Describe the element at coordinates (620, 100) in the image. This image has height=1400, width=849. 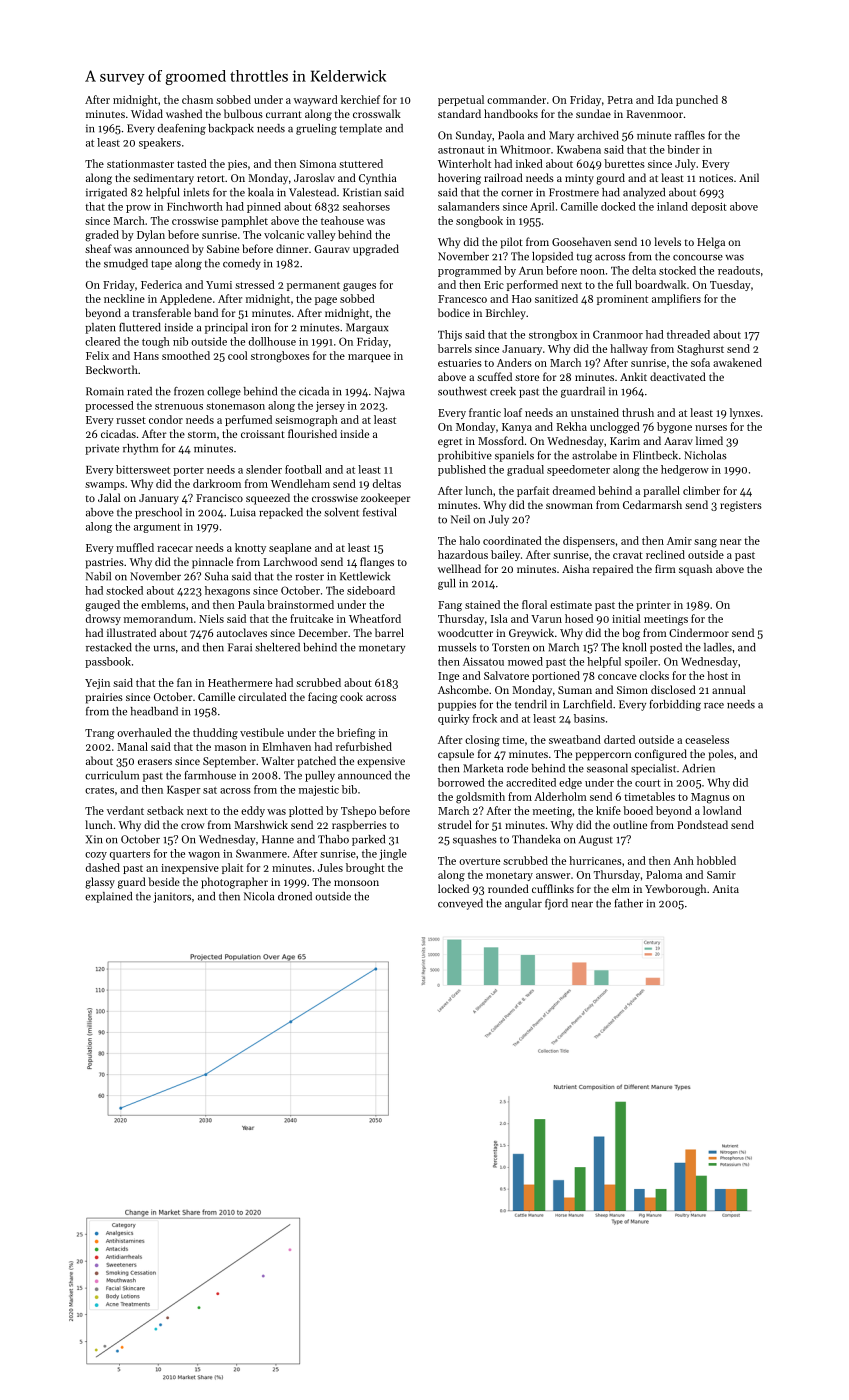
I see `Petra` at that location.
